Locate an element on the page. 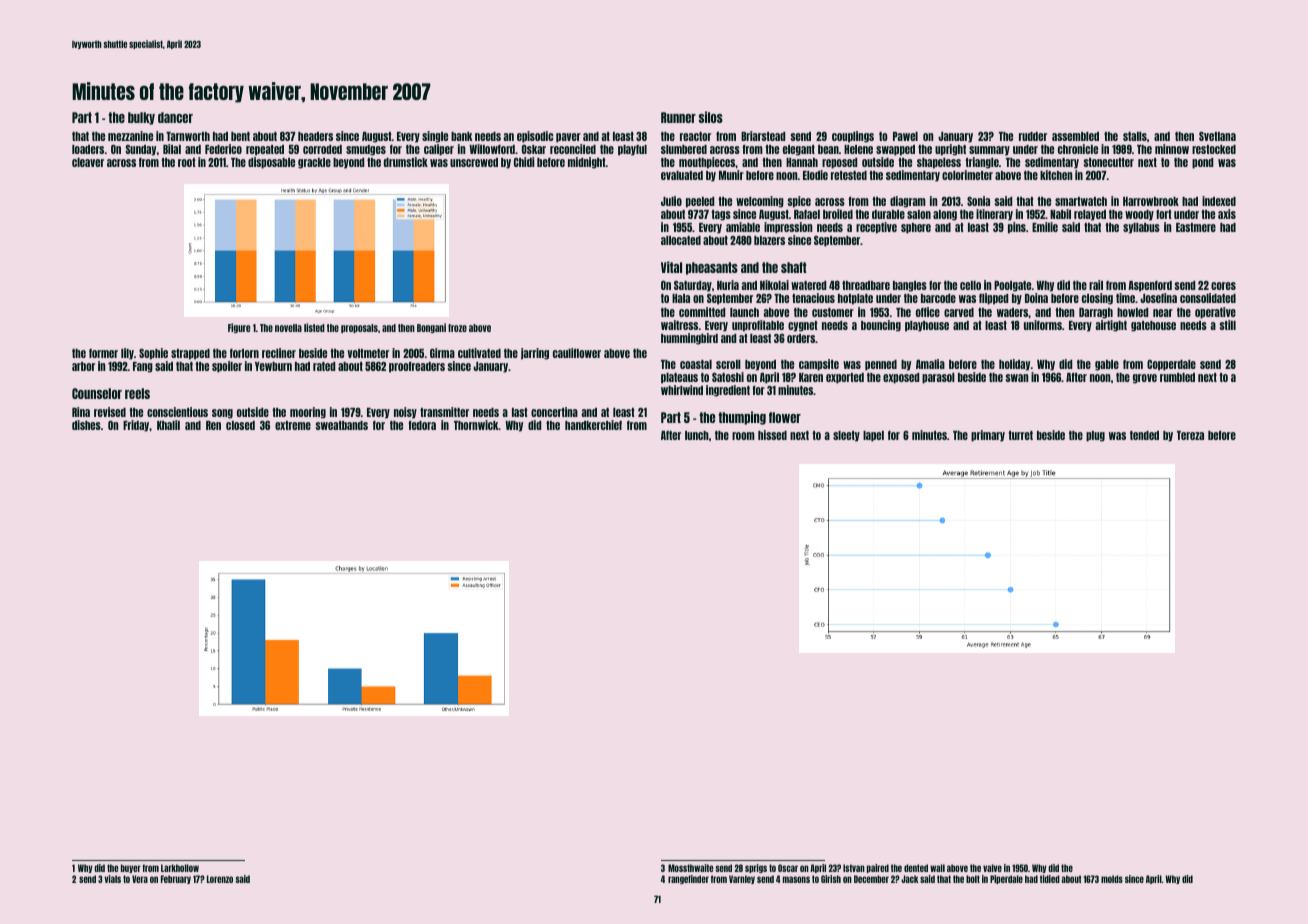 The image size is (1308, 924). Lorenzo is located at coordinates (220, 879).
